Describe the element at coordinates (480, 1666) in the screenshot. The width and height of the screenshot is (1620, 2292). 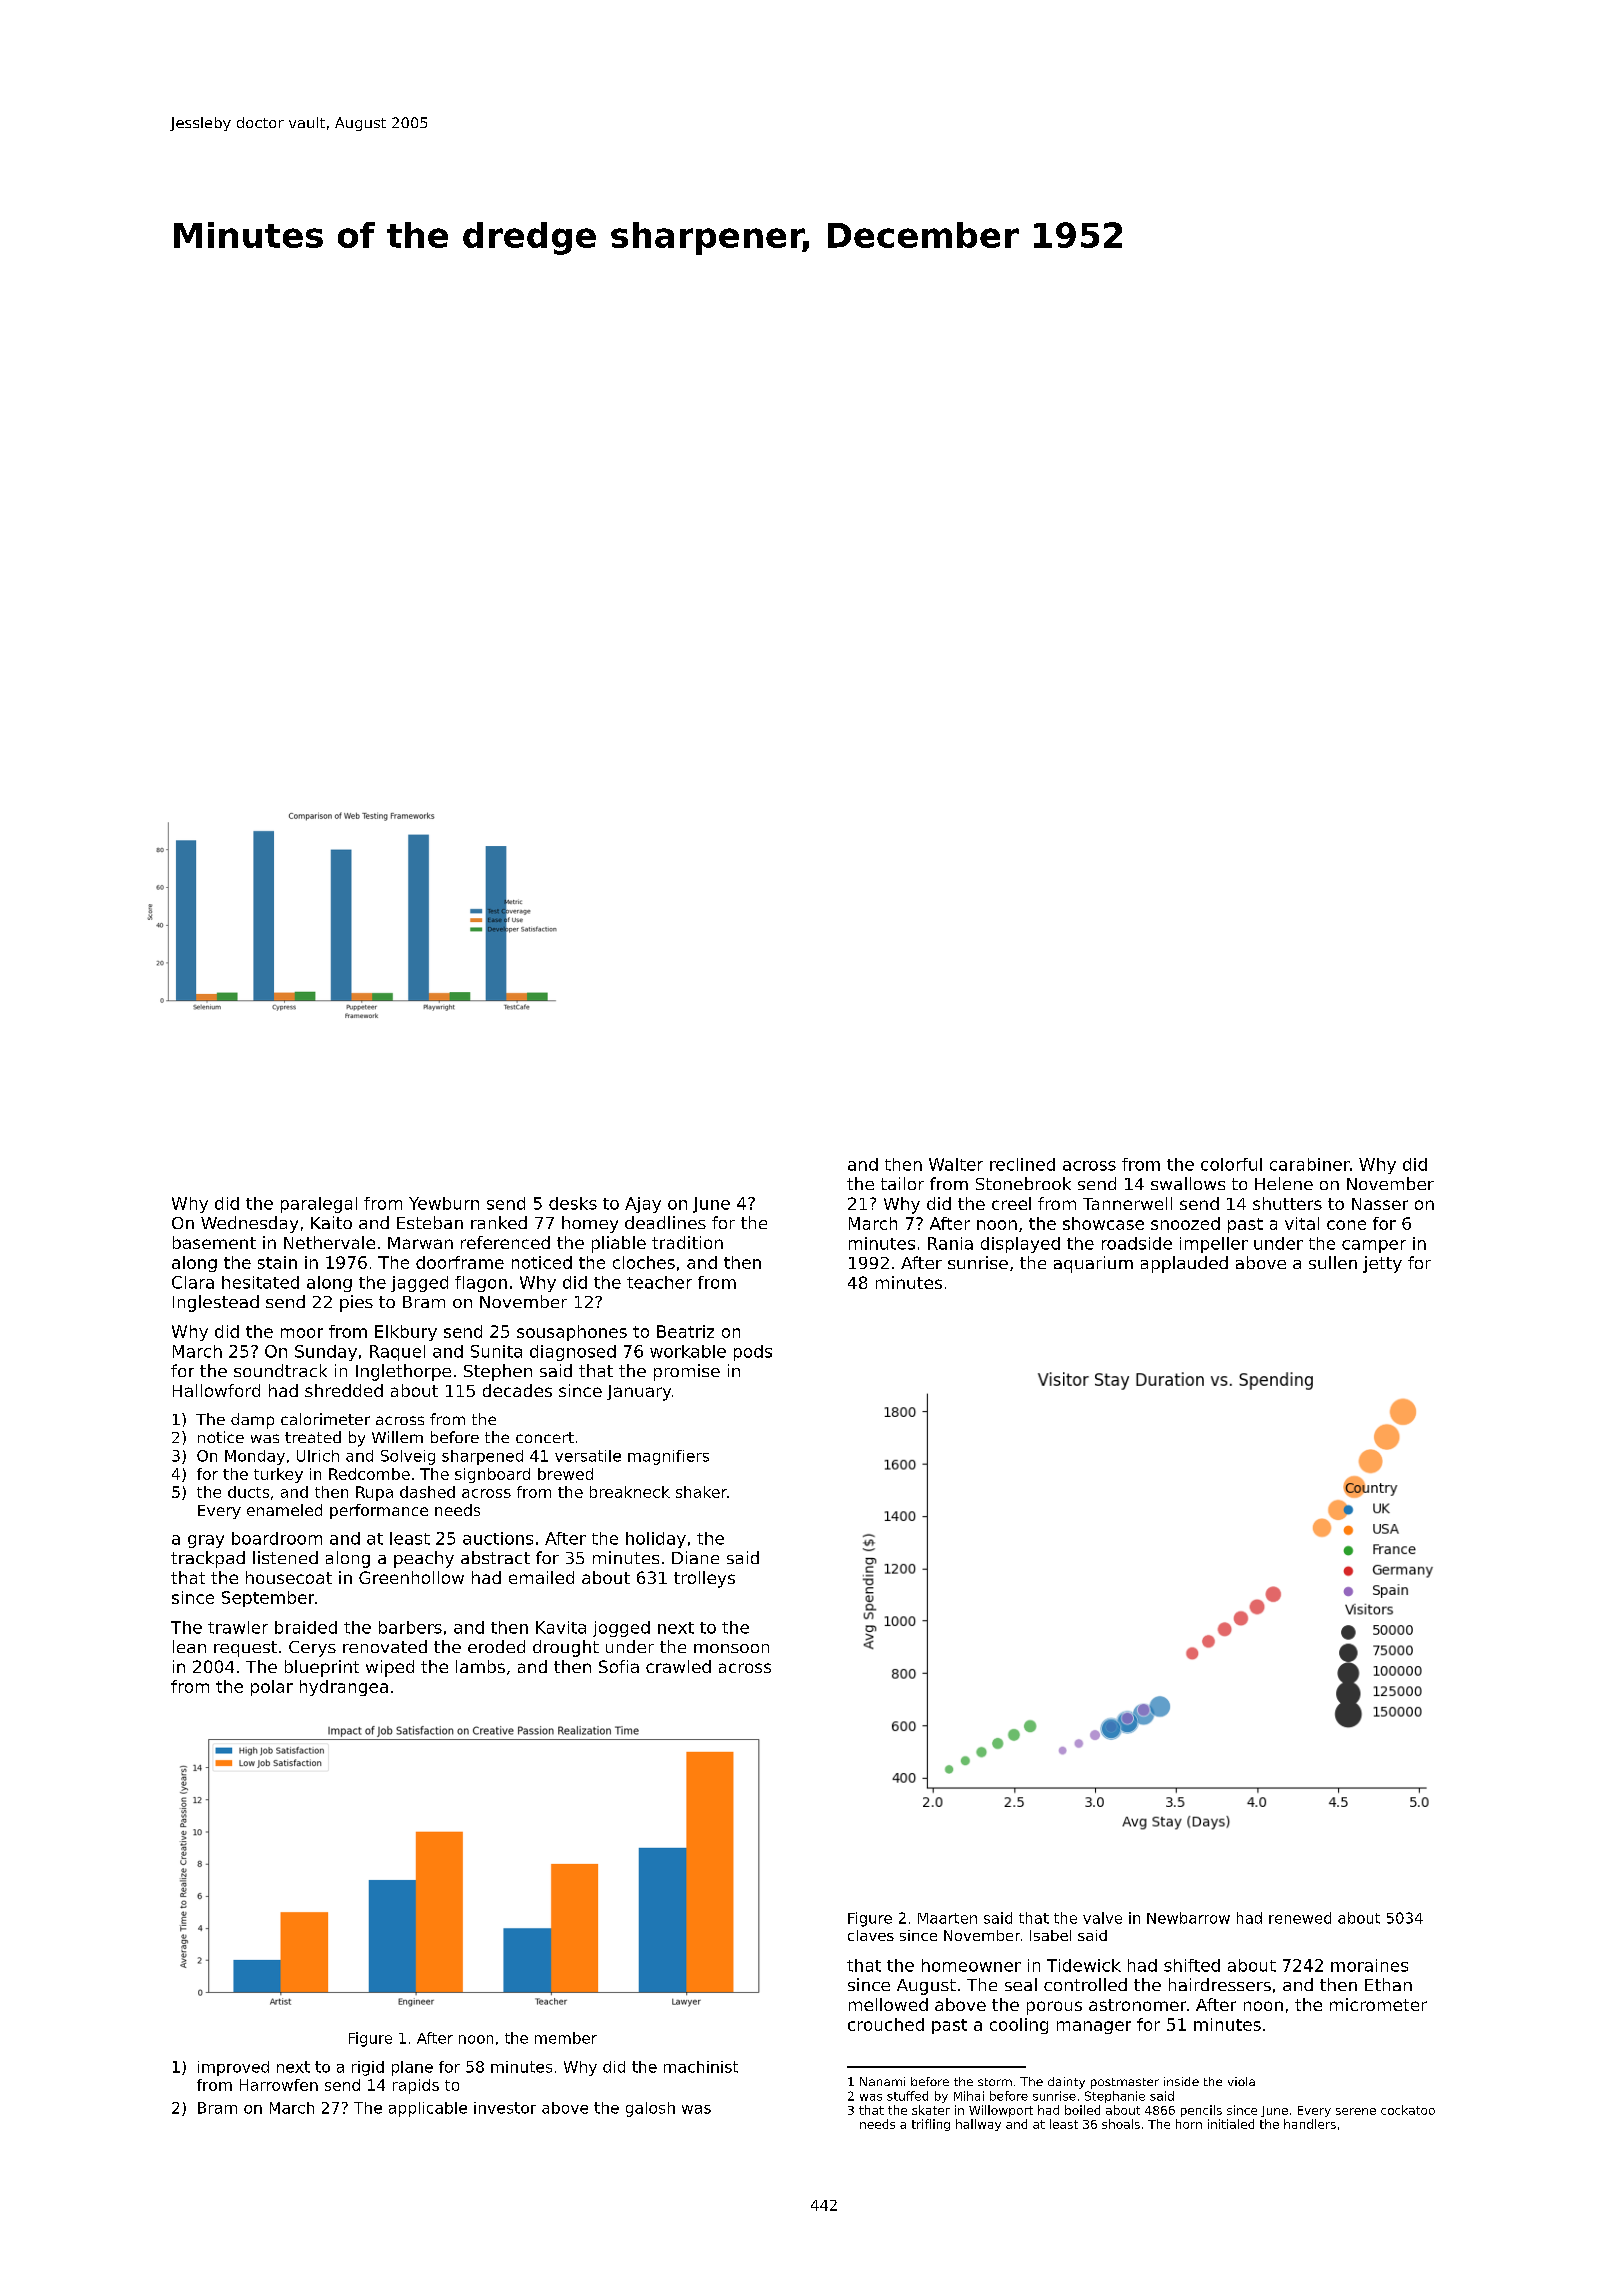
I see `lambs` at that location.
